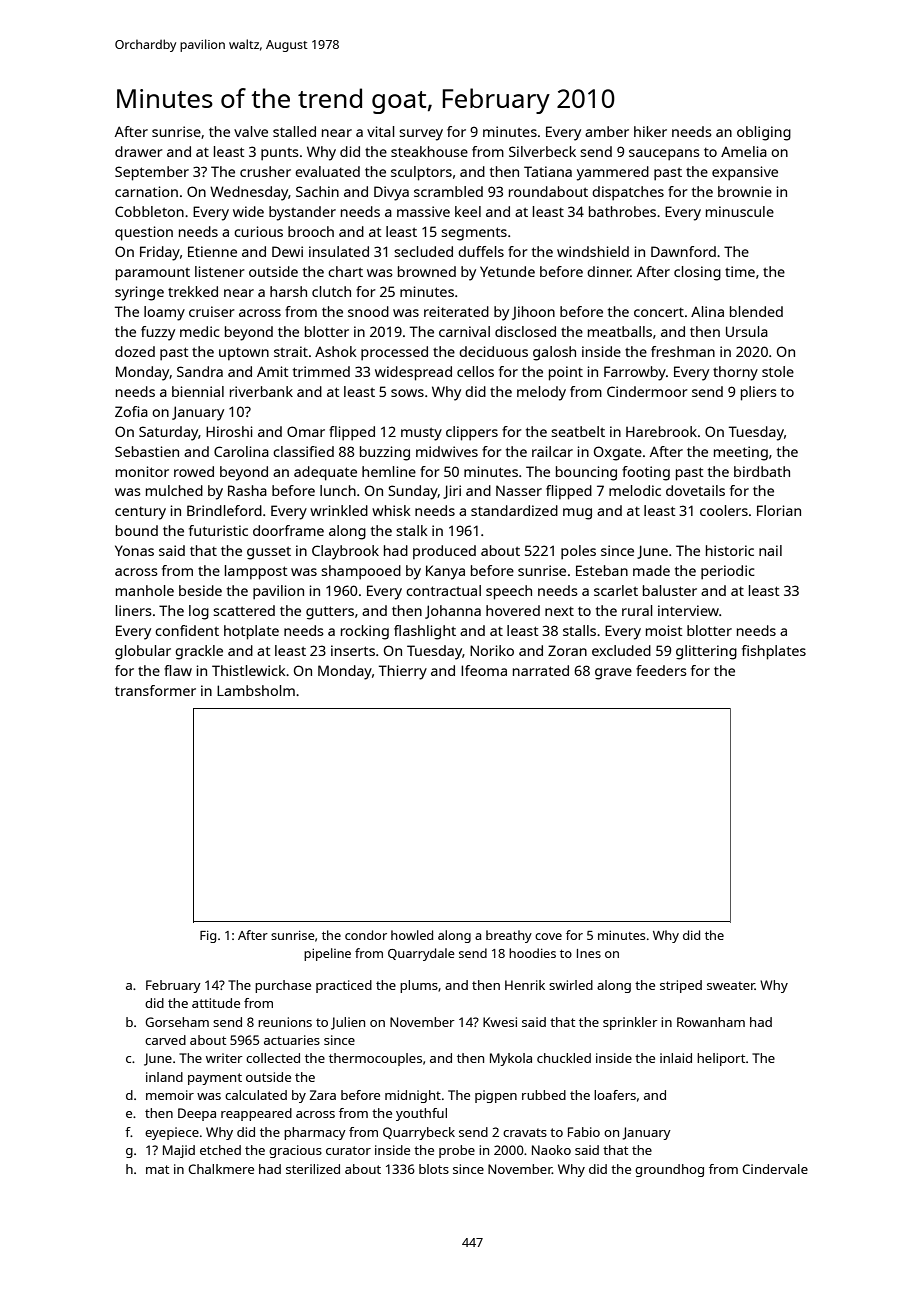 This page has width=924, height=1308. What do you see at coordinates (221, 1169) in the page?
I see `Chalkmere` at bounding box center [221, 1169].
